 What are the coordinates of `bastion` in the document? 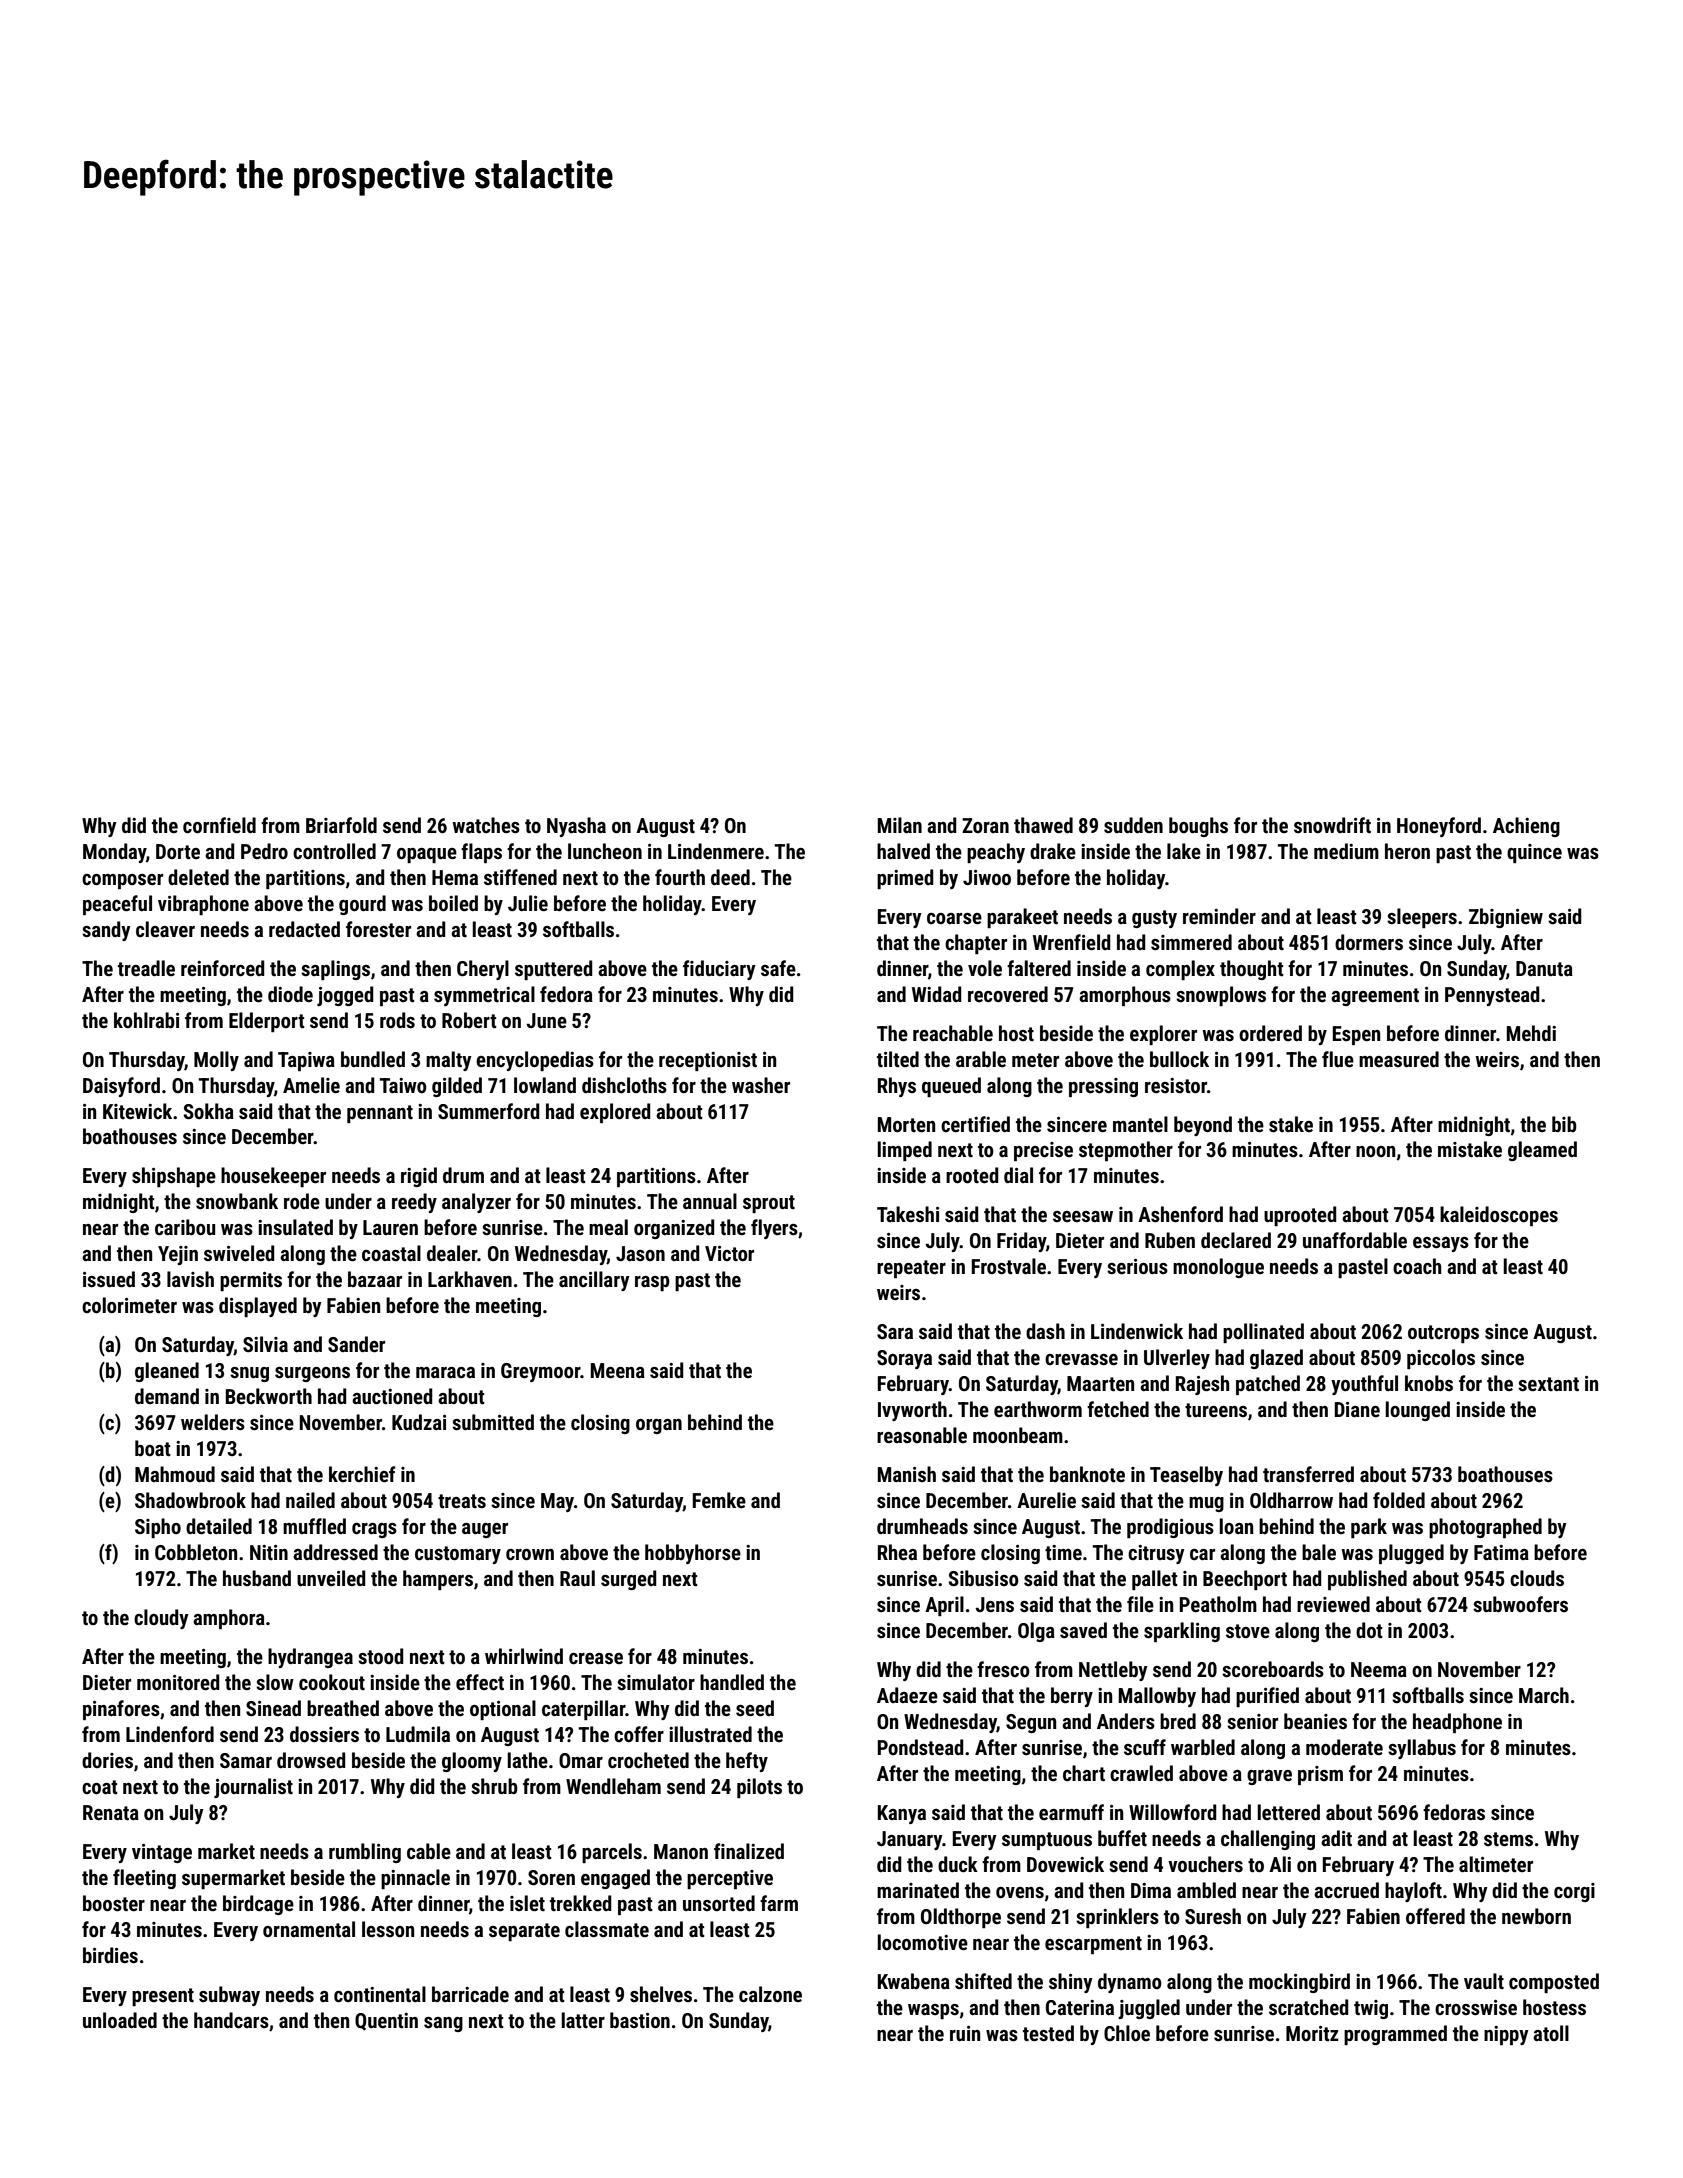 It's located at (640, 2020).
